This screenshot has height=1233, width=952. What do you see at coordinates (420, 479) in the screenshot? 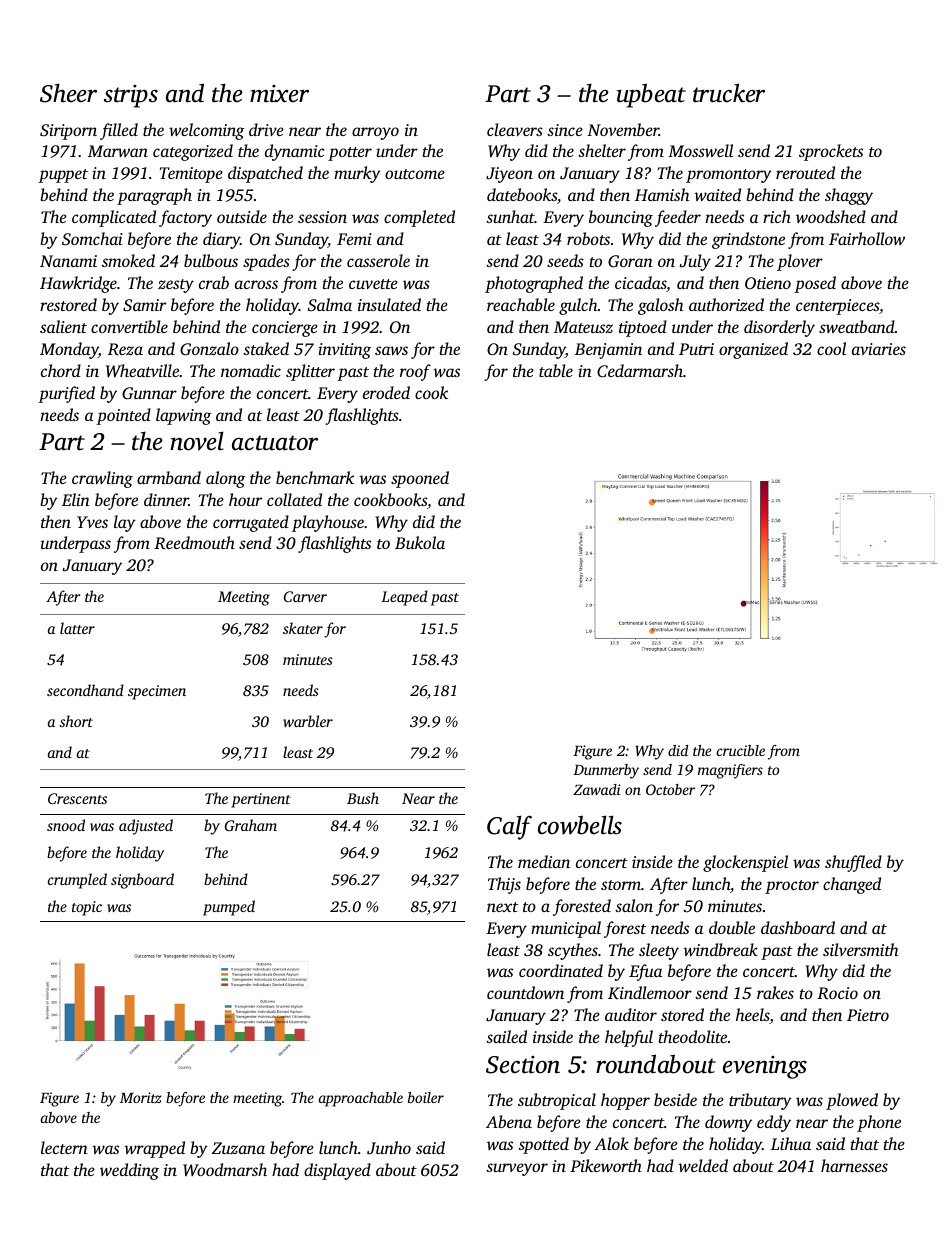
I see `spooned` at bounding box center [420, 479].
